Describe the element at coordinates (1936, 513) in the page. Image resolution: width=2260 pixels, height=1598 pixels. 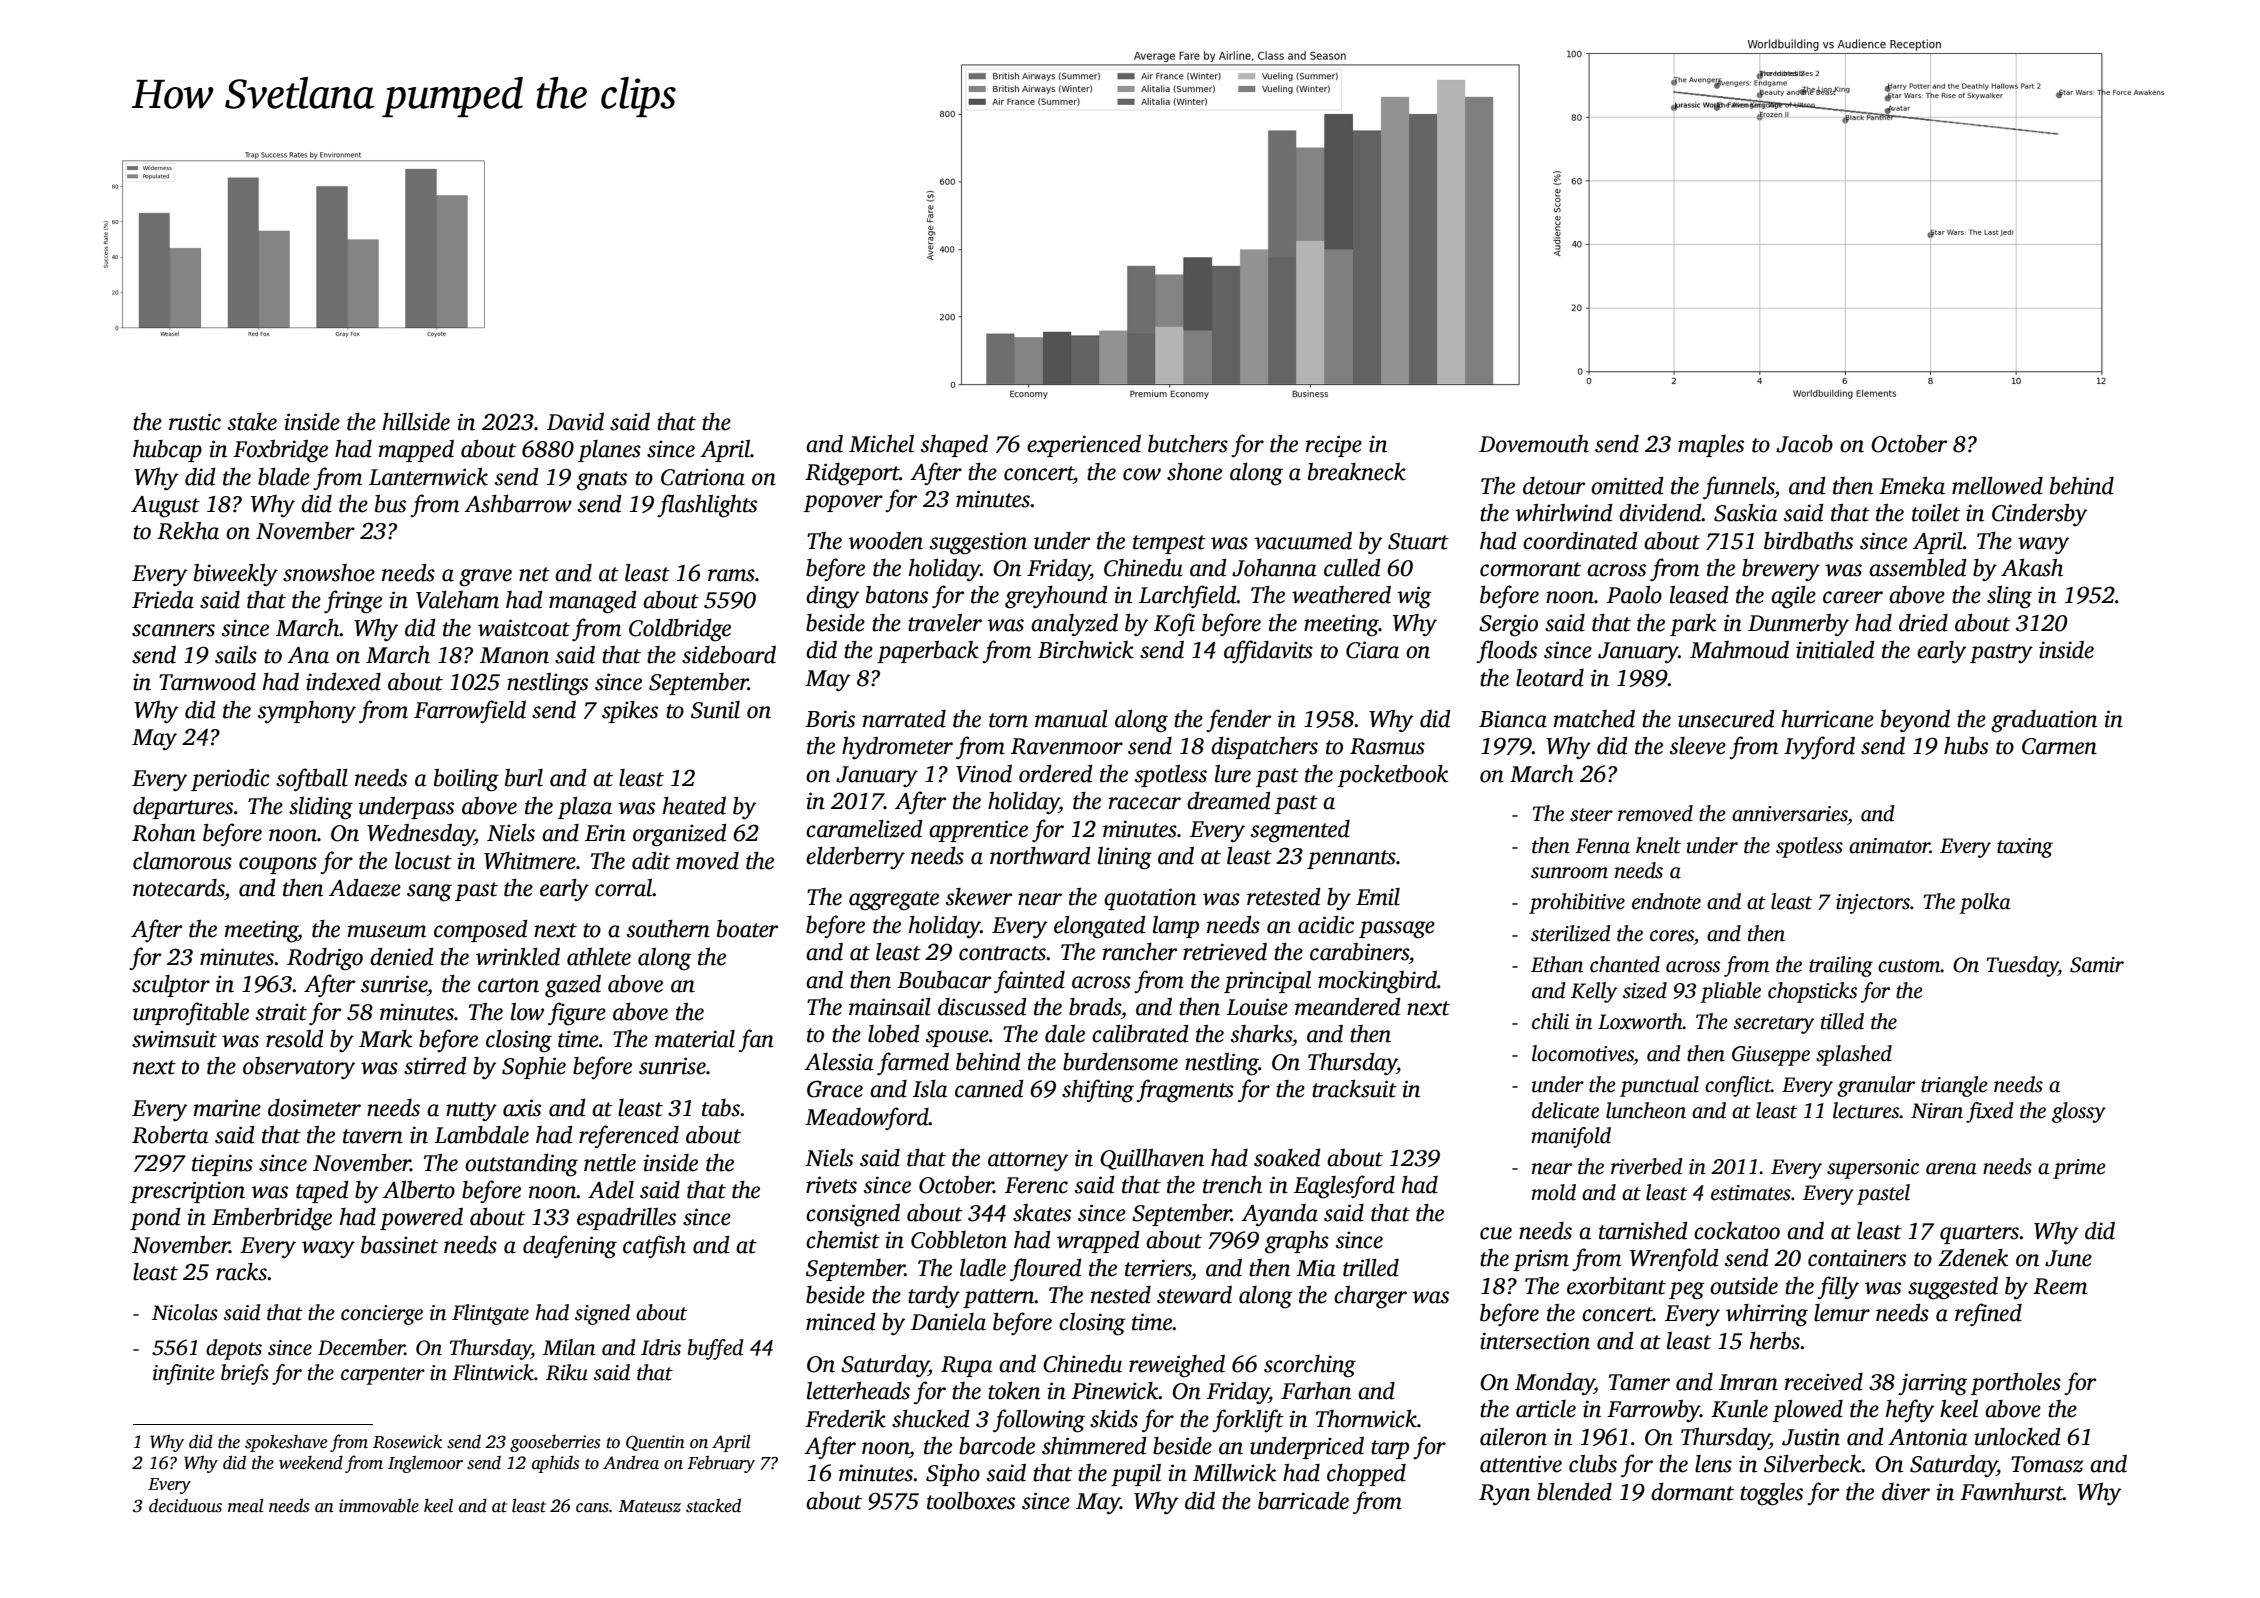
I see `toilet` at that location.
